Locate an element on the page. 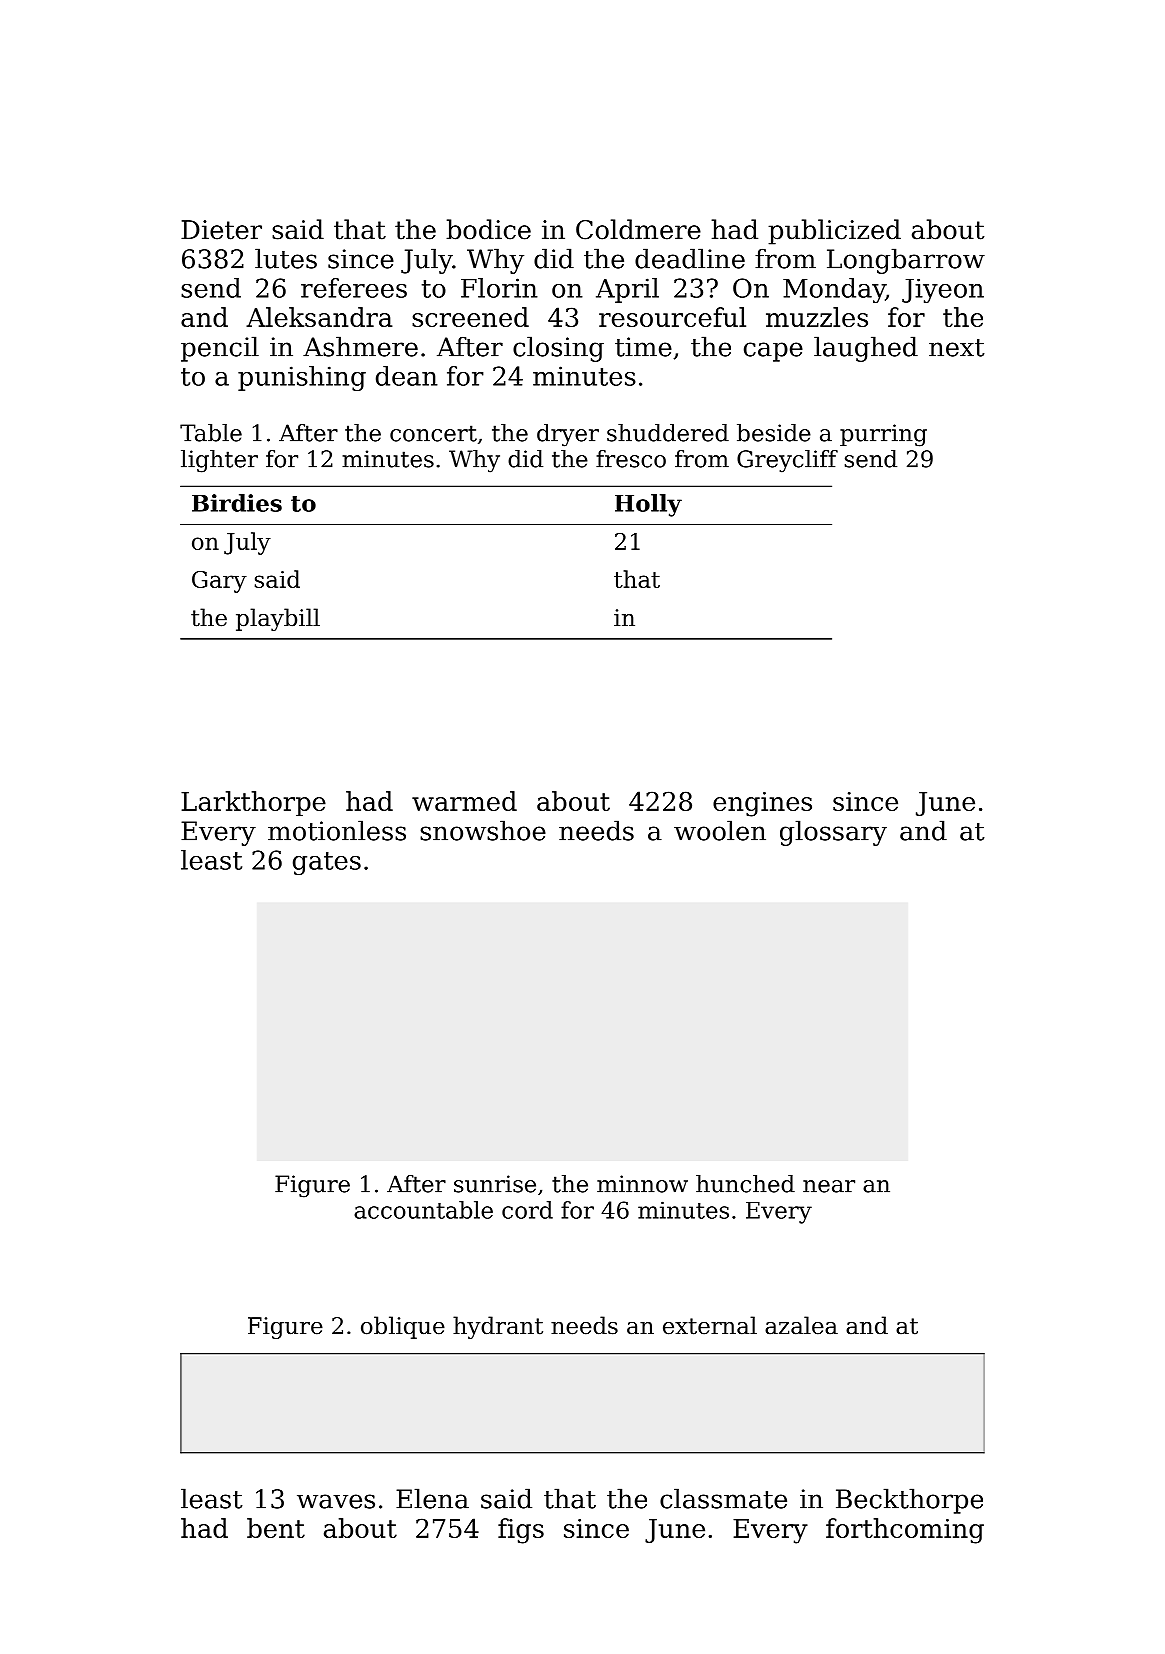  purring is located at coordinates (883, 435).
